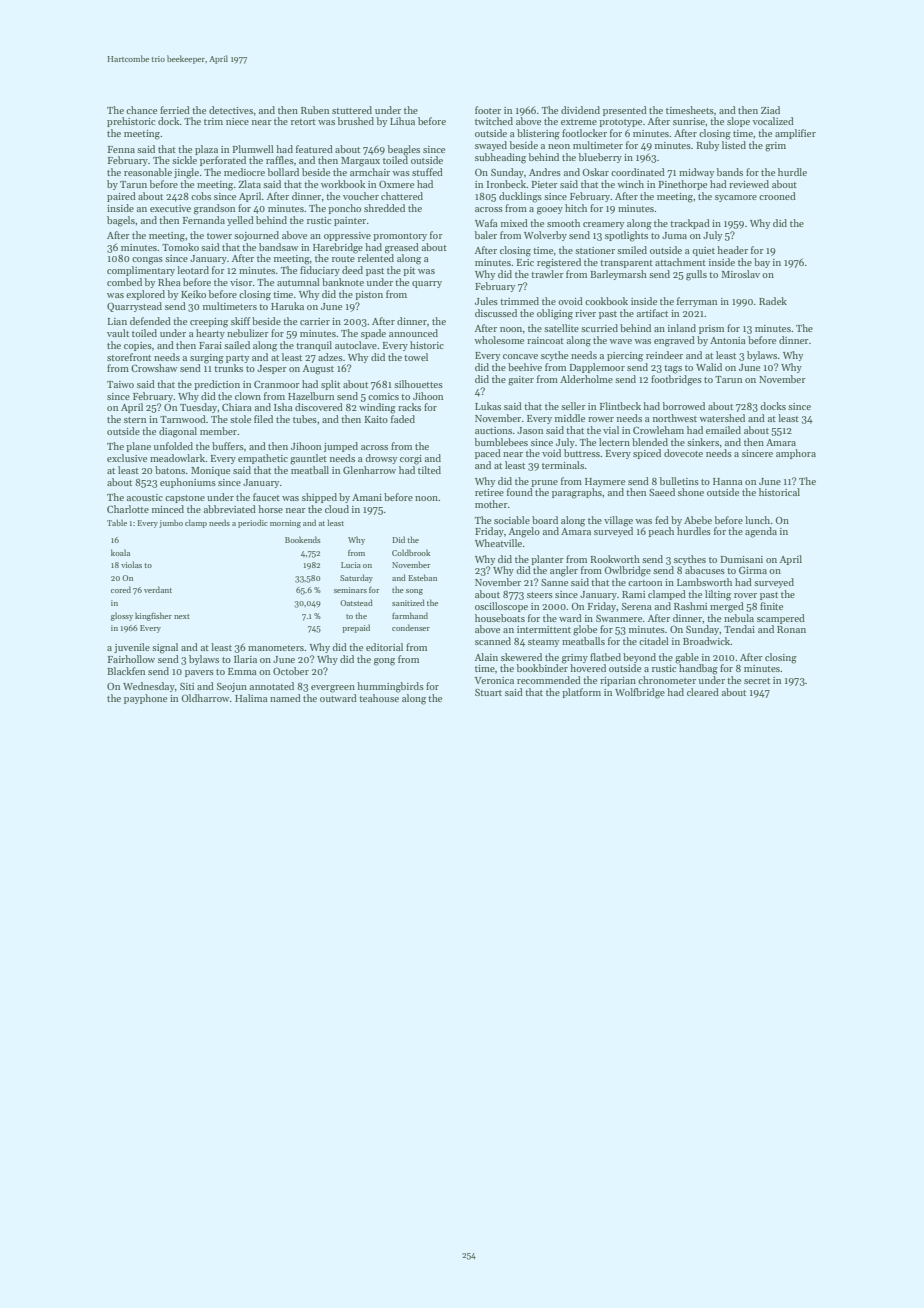 The image size is (924, 1308). What do you see at coordinates (400, 237) in the page?
I see `promontory` at bounding box center [400, 237].
